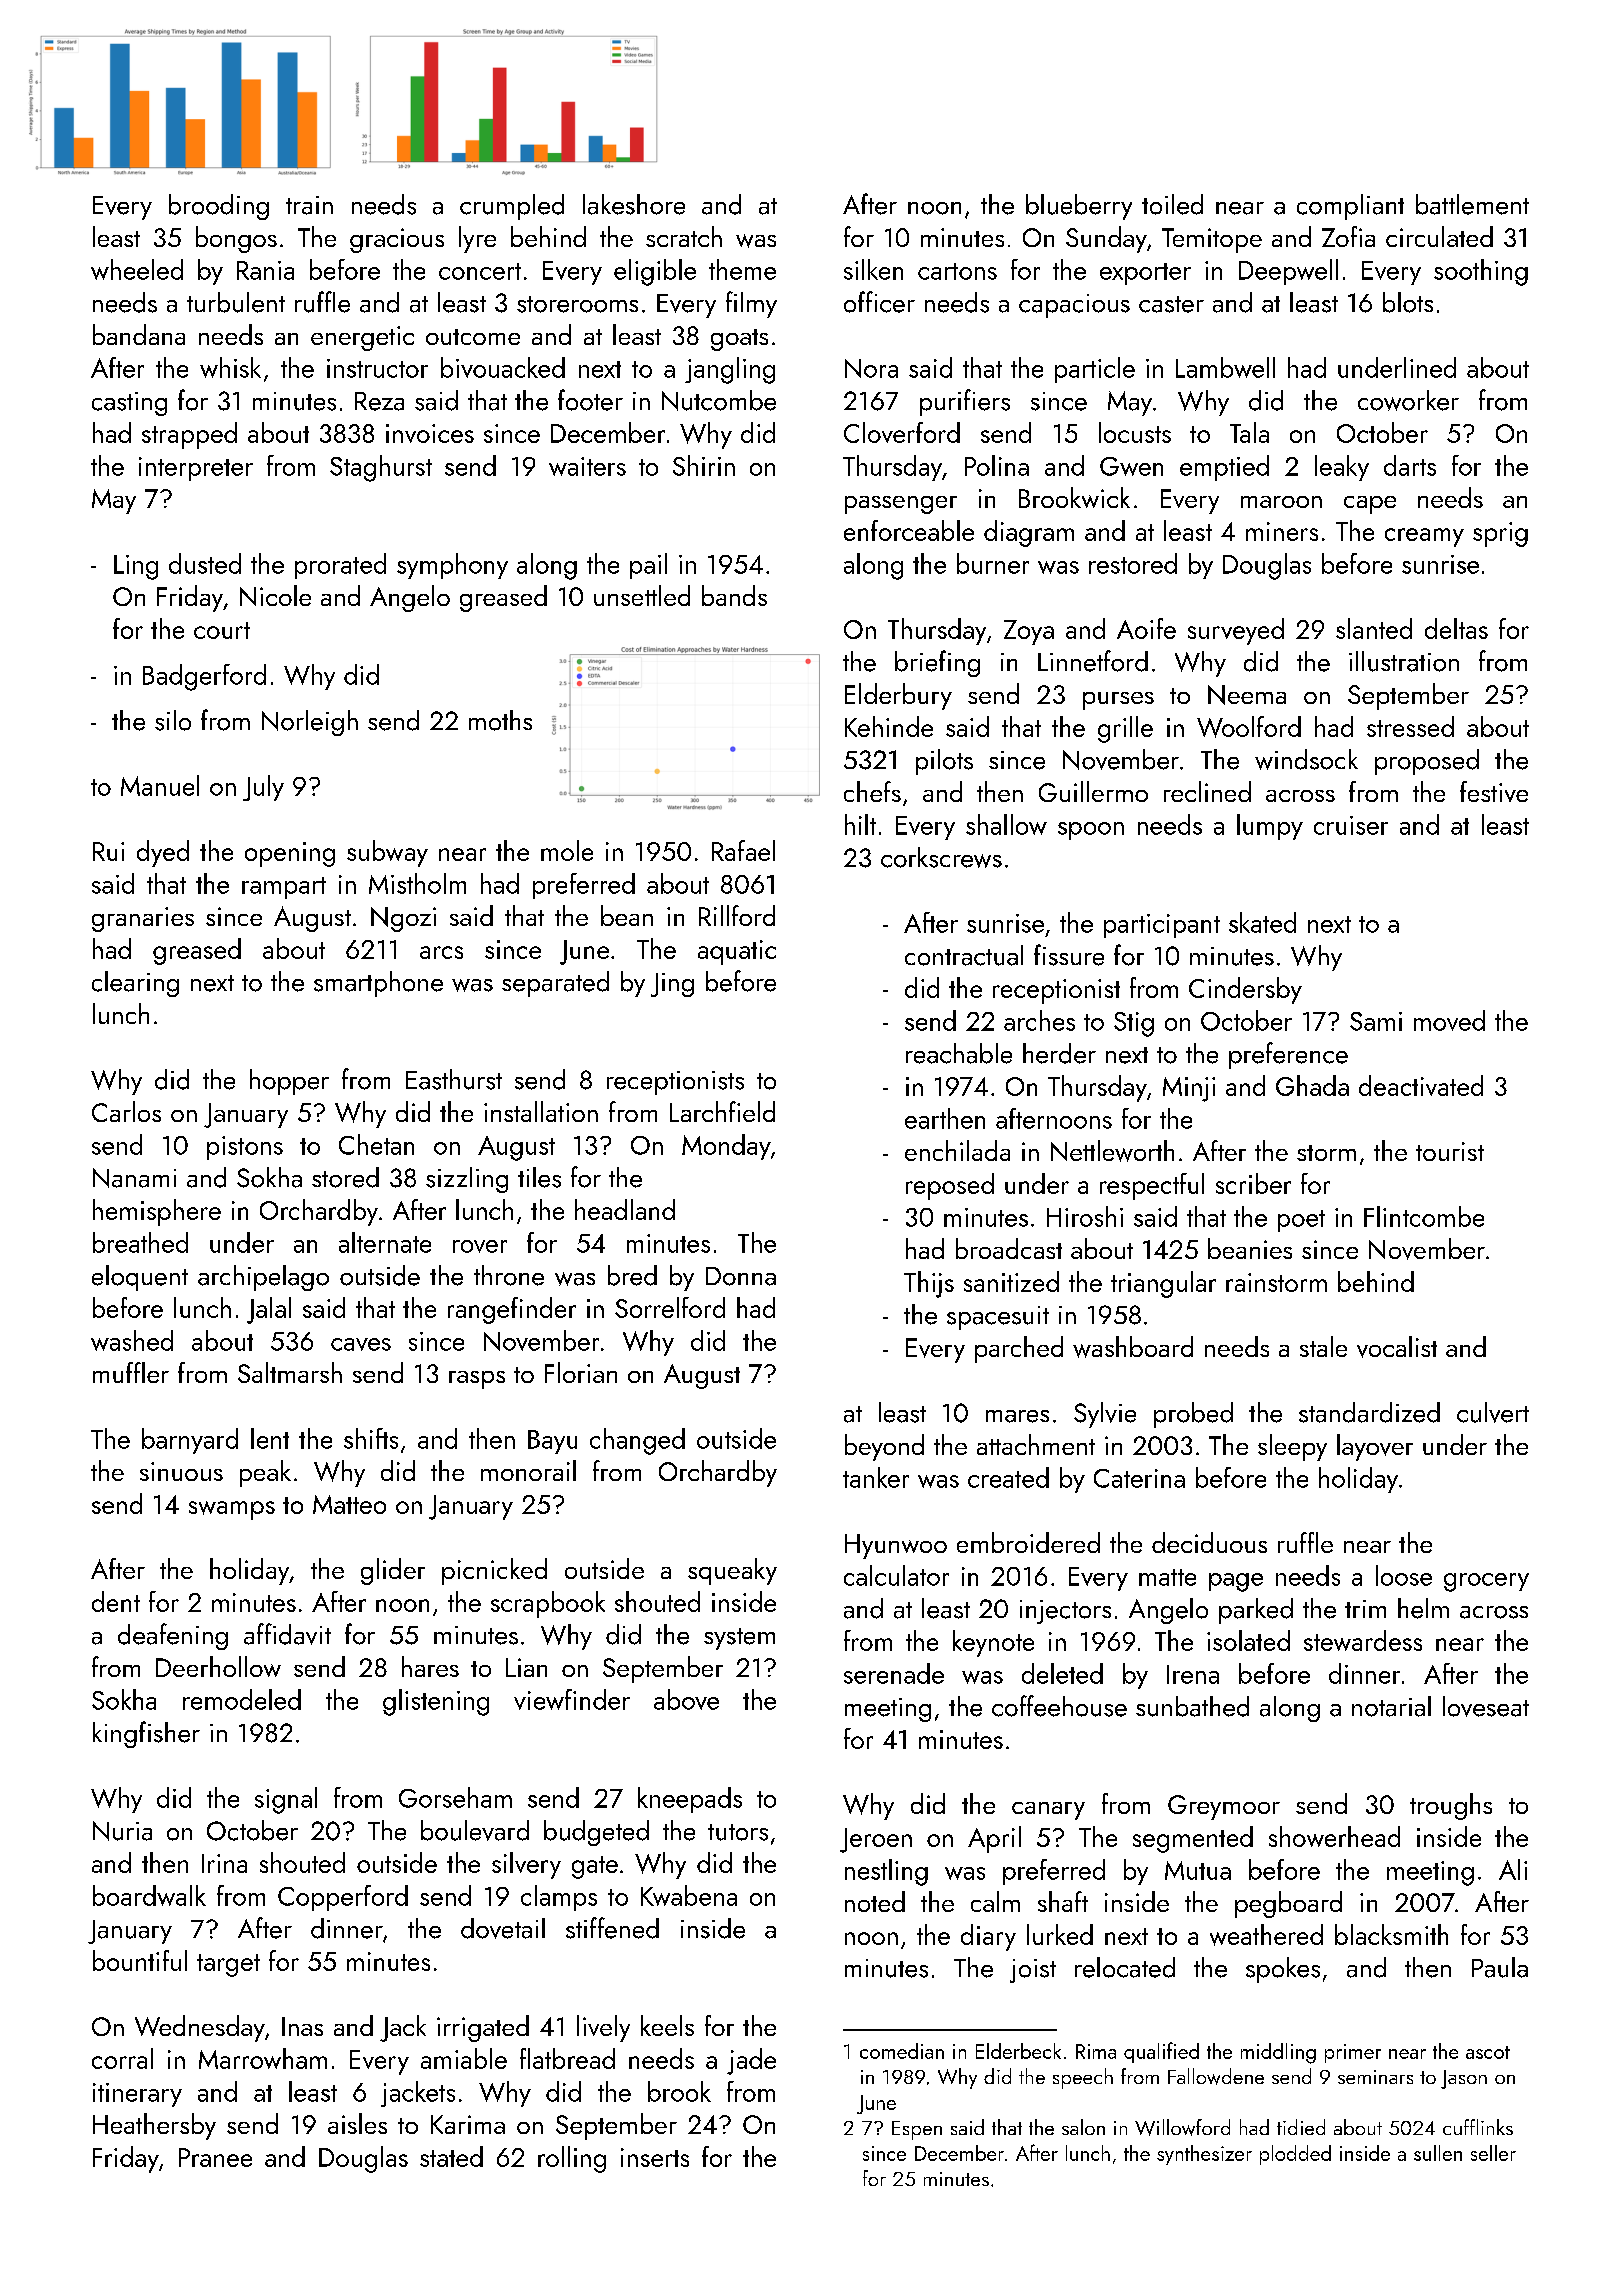 Image resolution: width=1620 pixels, height=2292 pixels. I want to click on eloquent, so click(140, 1278).
